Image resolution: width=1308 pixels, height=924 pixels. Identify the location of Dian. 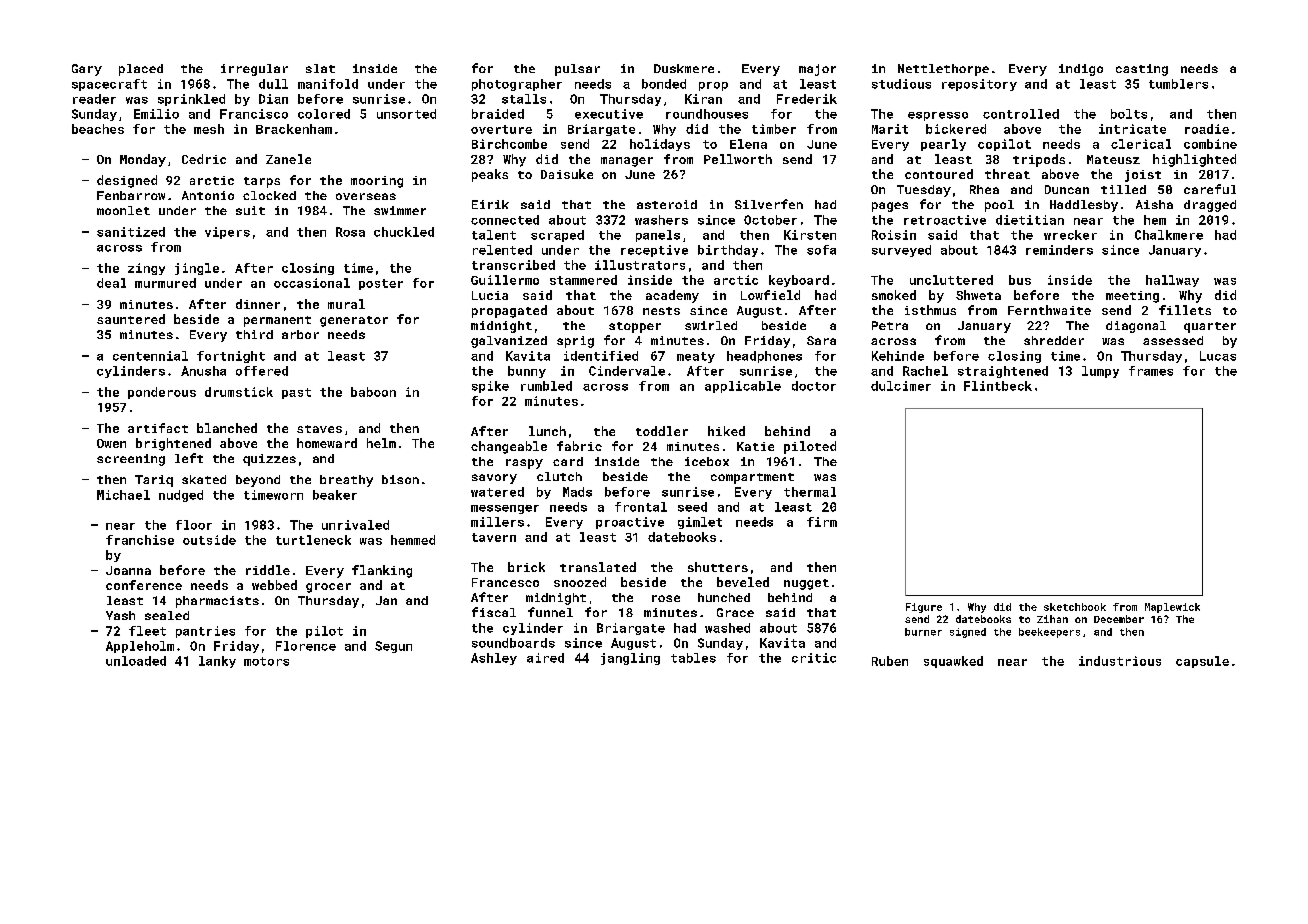
(273, 99).
